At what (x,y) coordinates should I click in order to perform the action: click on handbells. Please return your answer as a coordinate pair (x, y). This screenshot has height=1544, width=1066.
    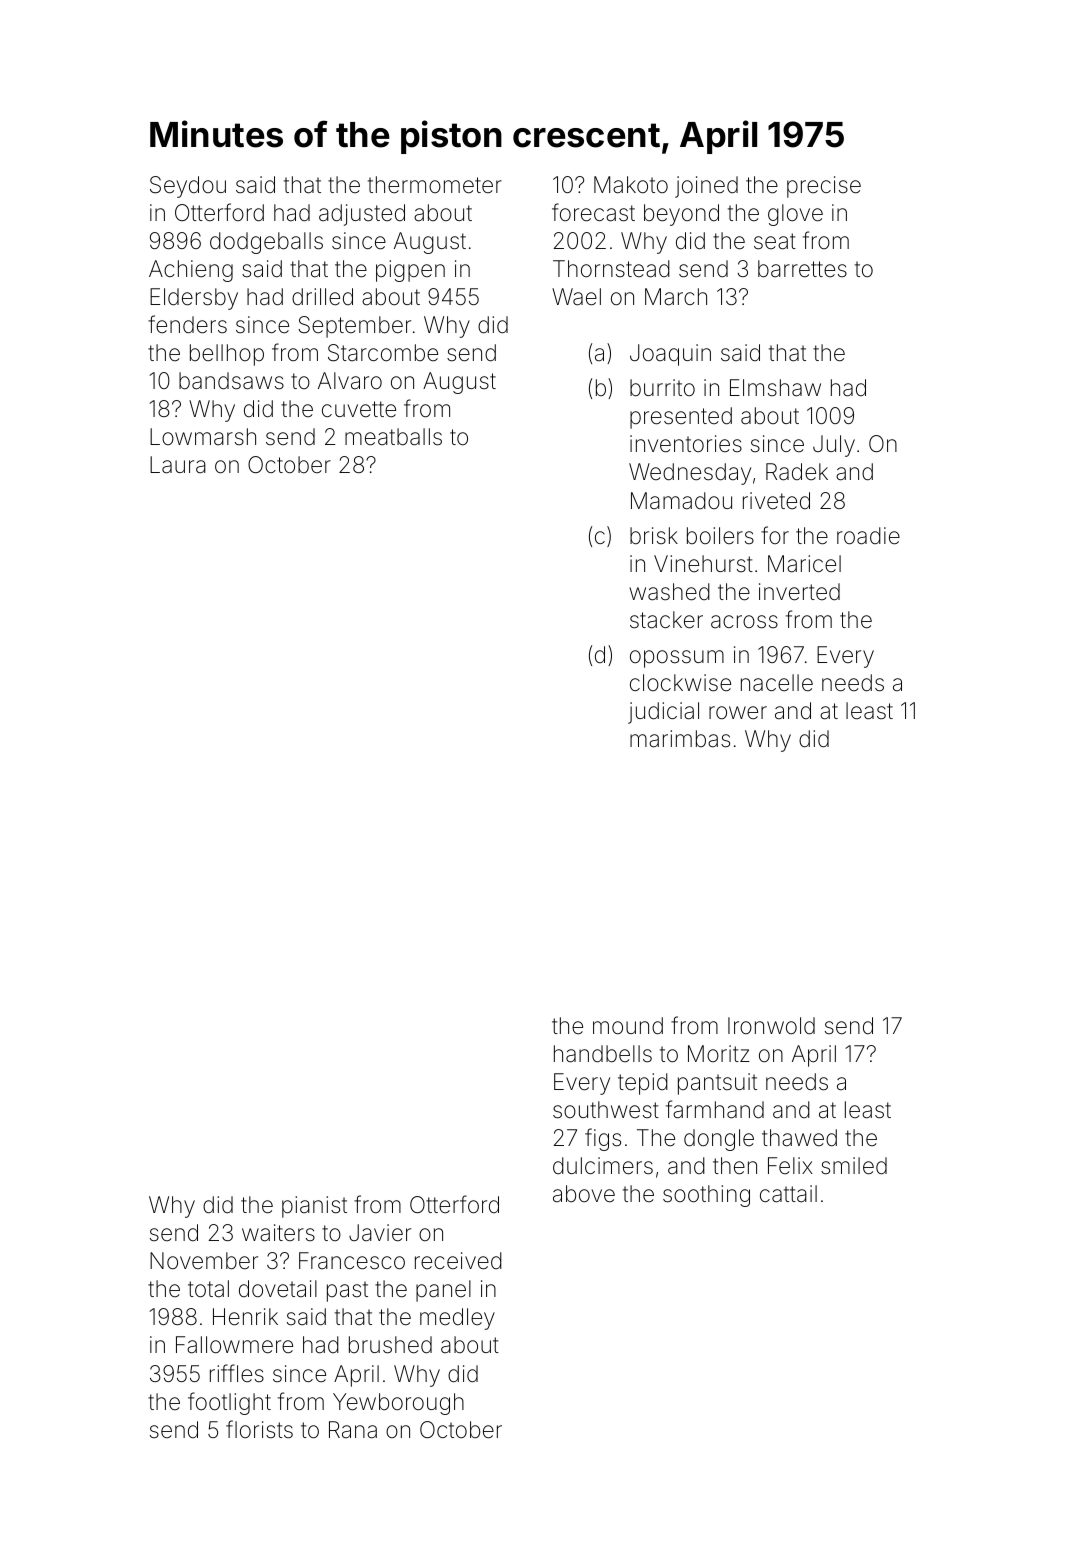
    Looking at the image, I should click on (603, 1054).
